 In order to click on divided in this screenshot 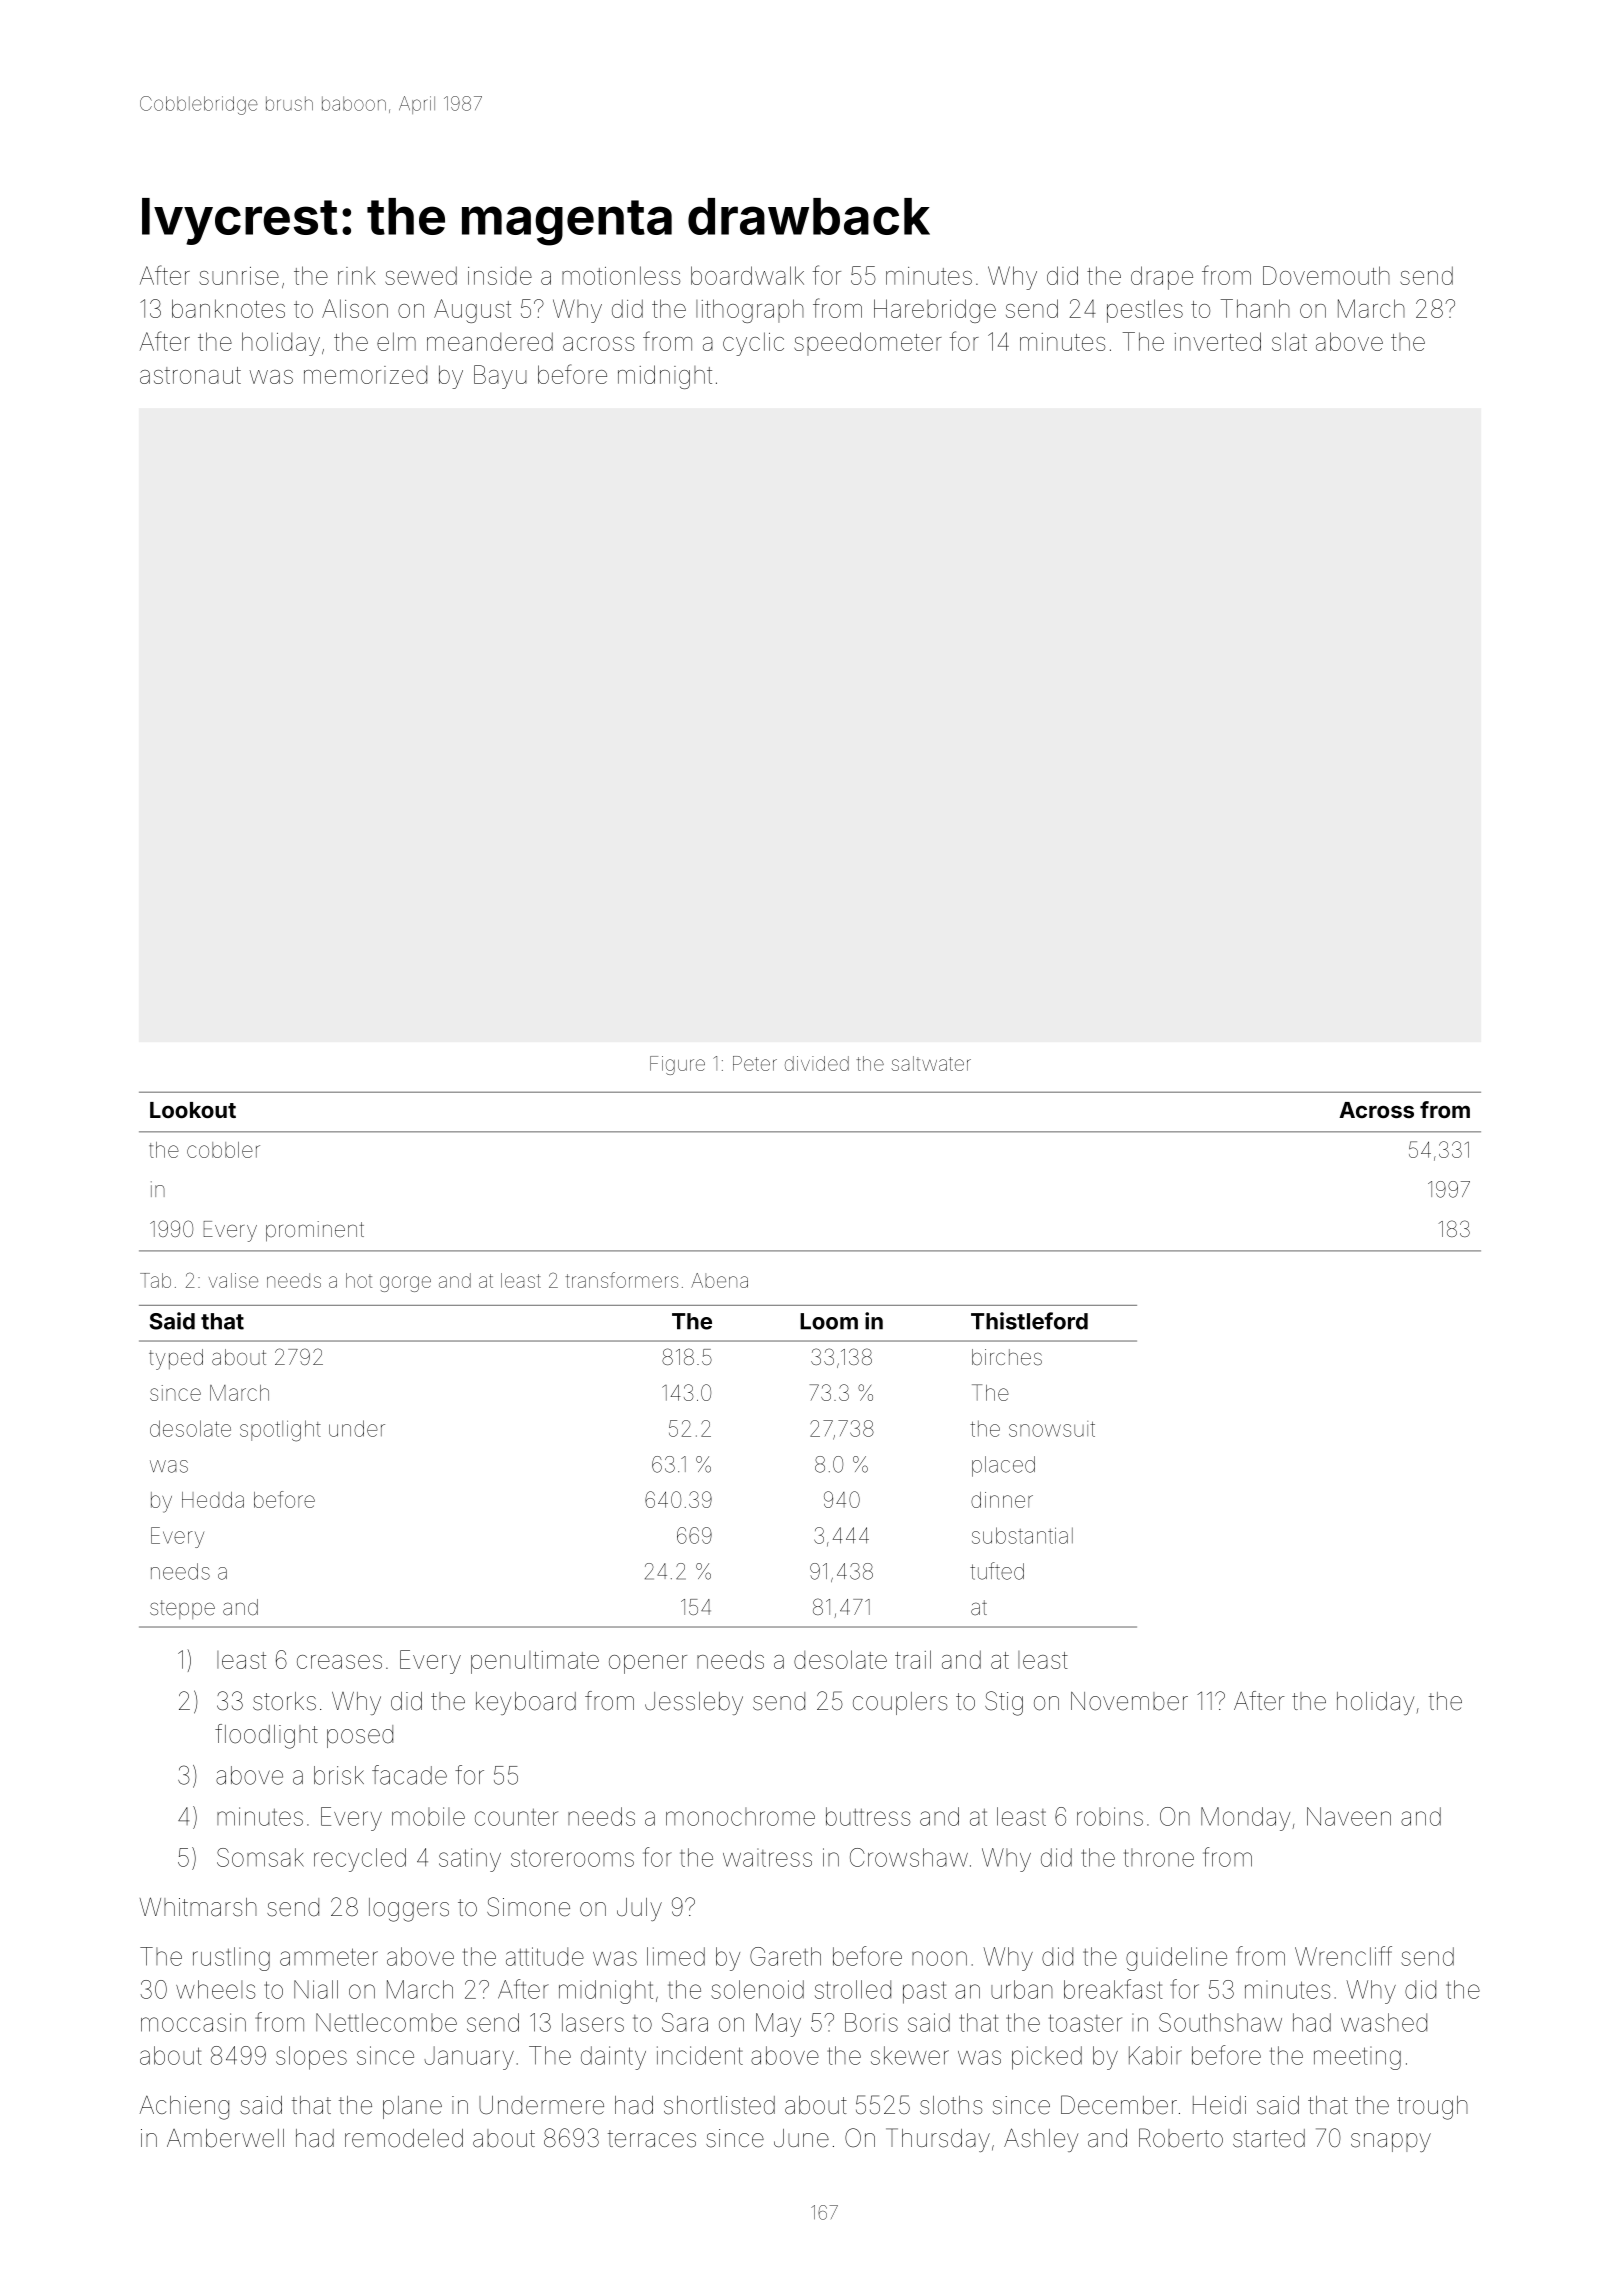, I will do `click(817, 1063)`.
